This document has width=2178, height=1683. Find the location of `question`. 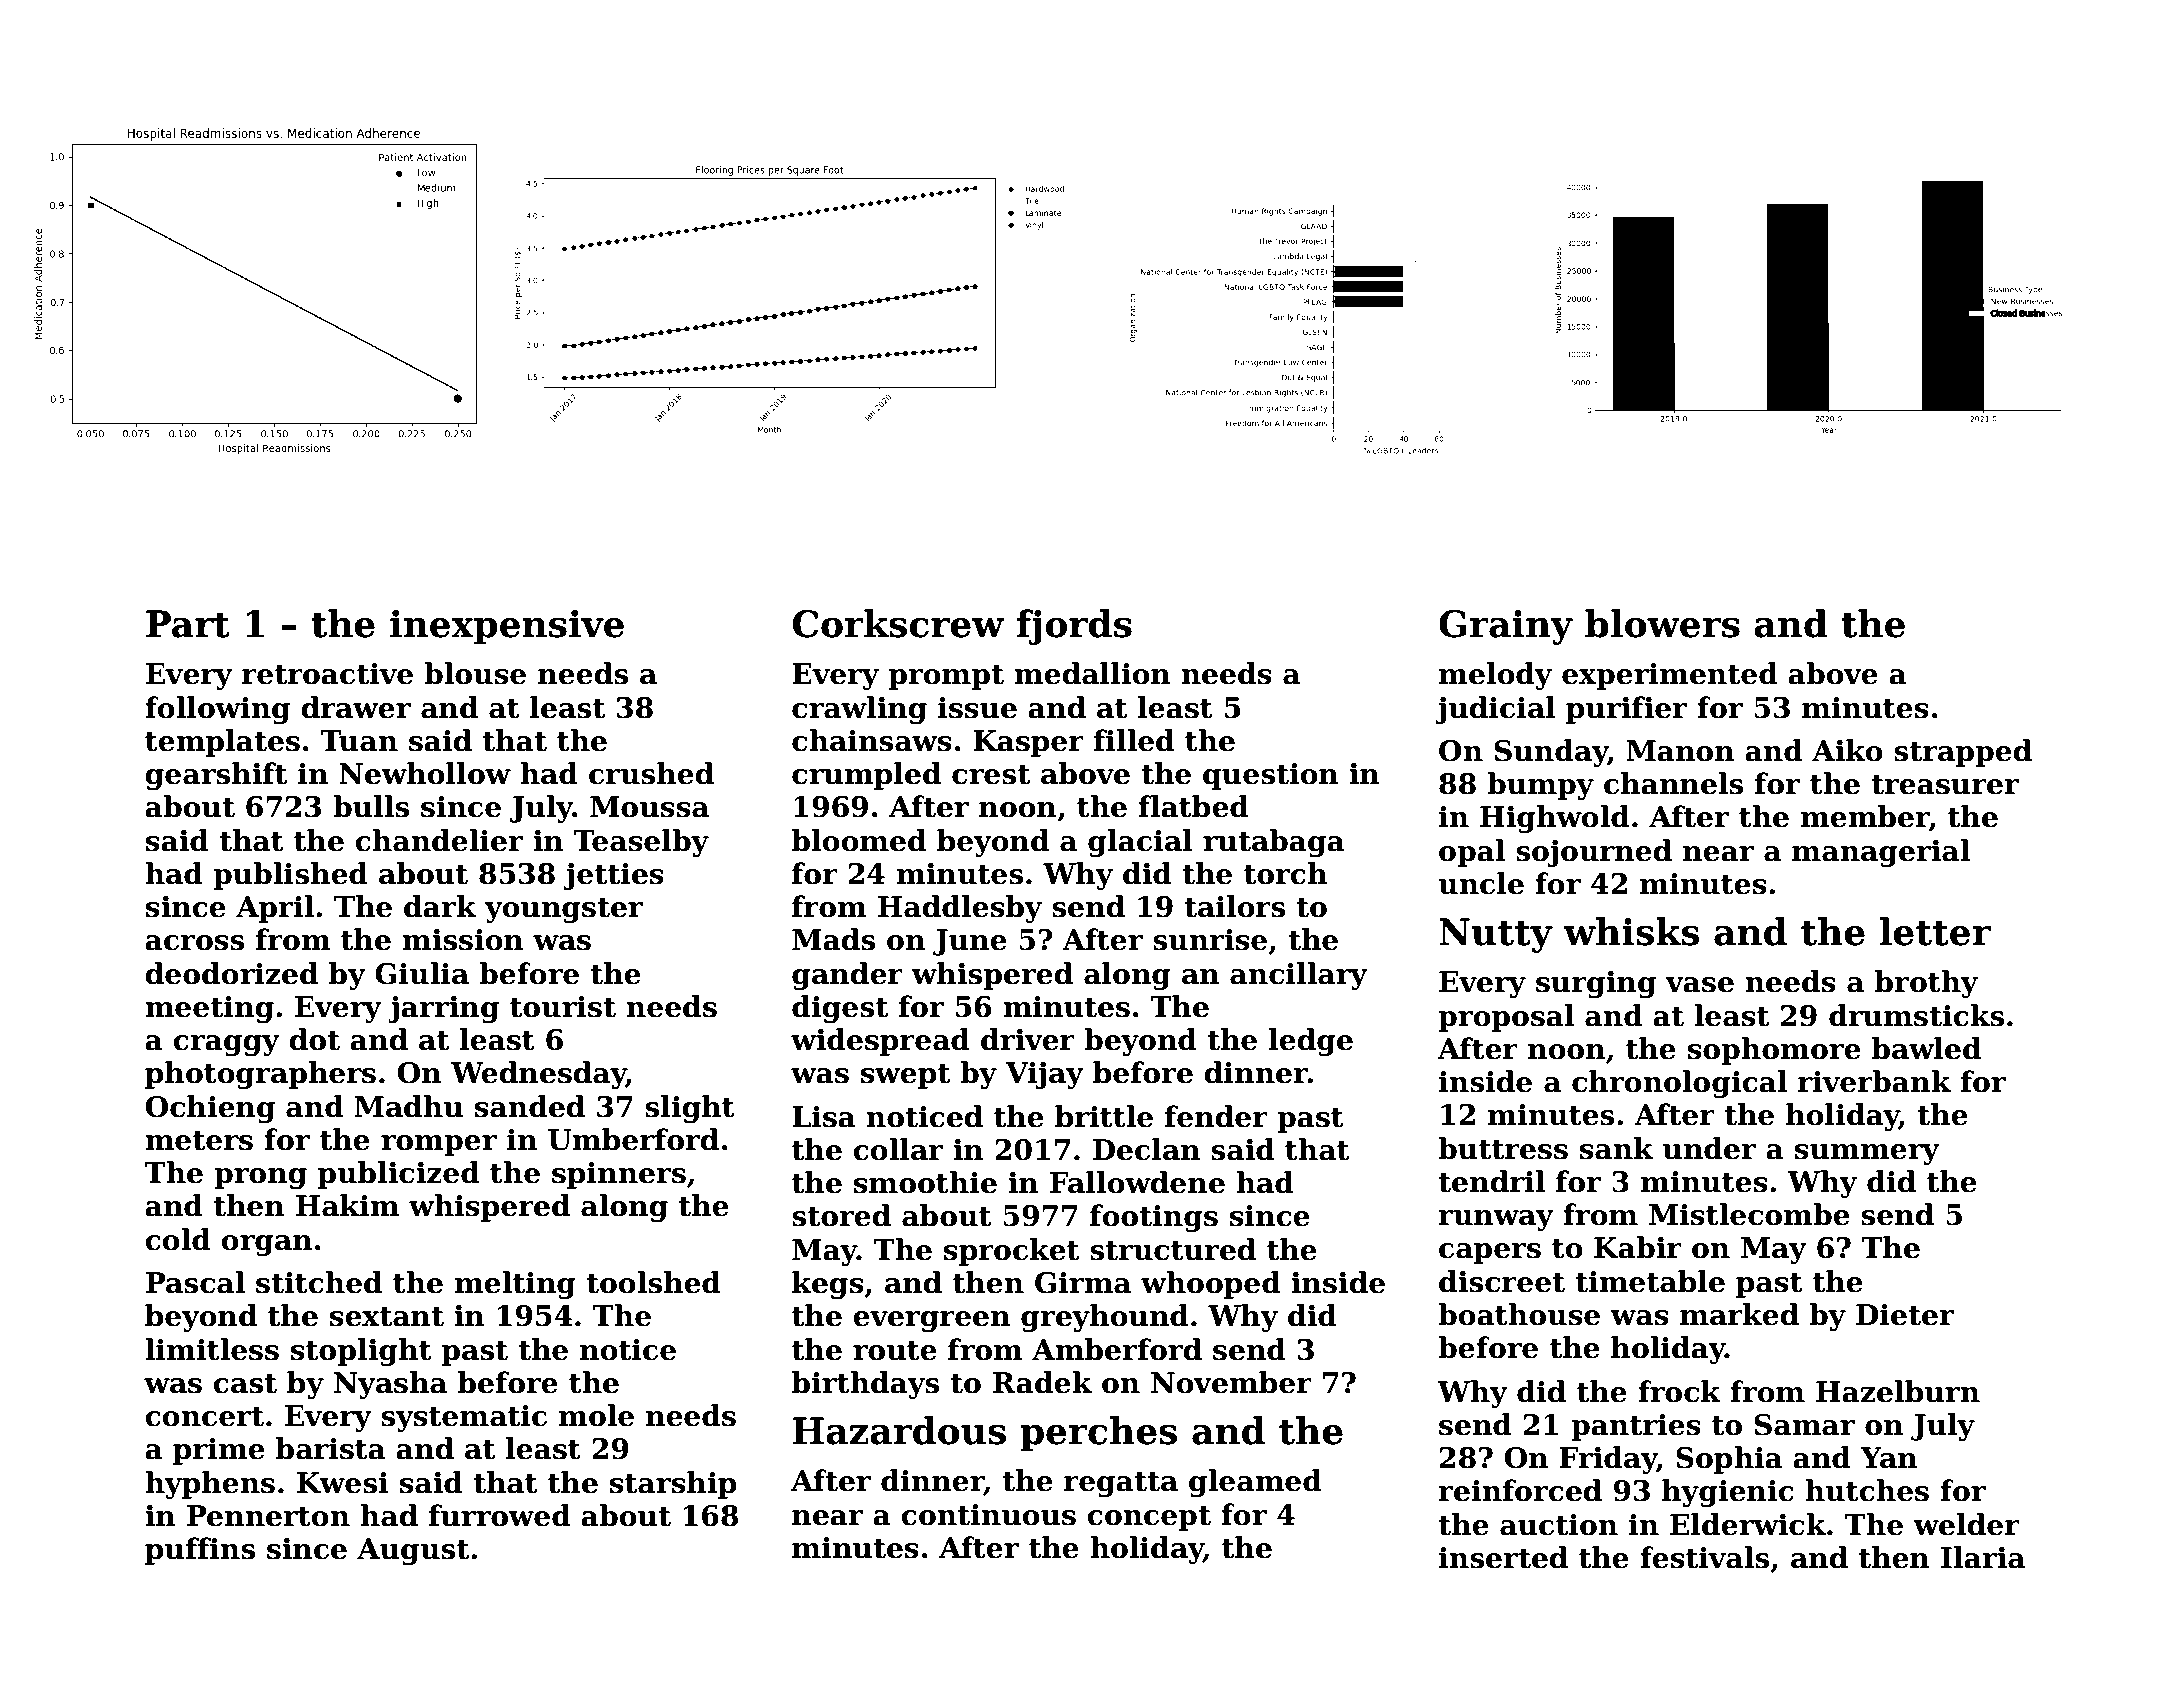

question is located at coordinates (1271, 776).
